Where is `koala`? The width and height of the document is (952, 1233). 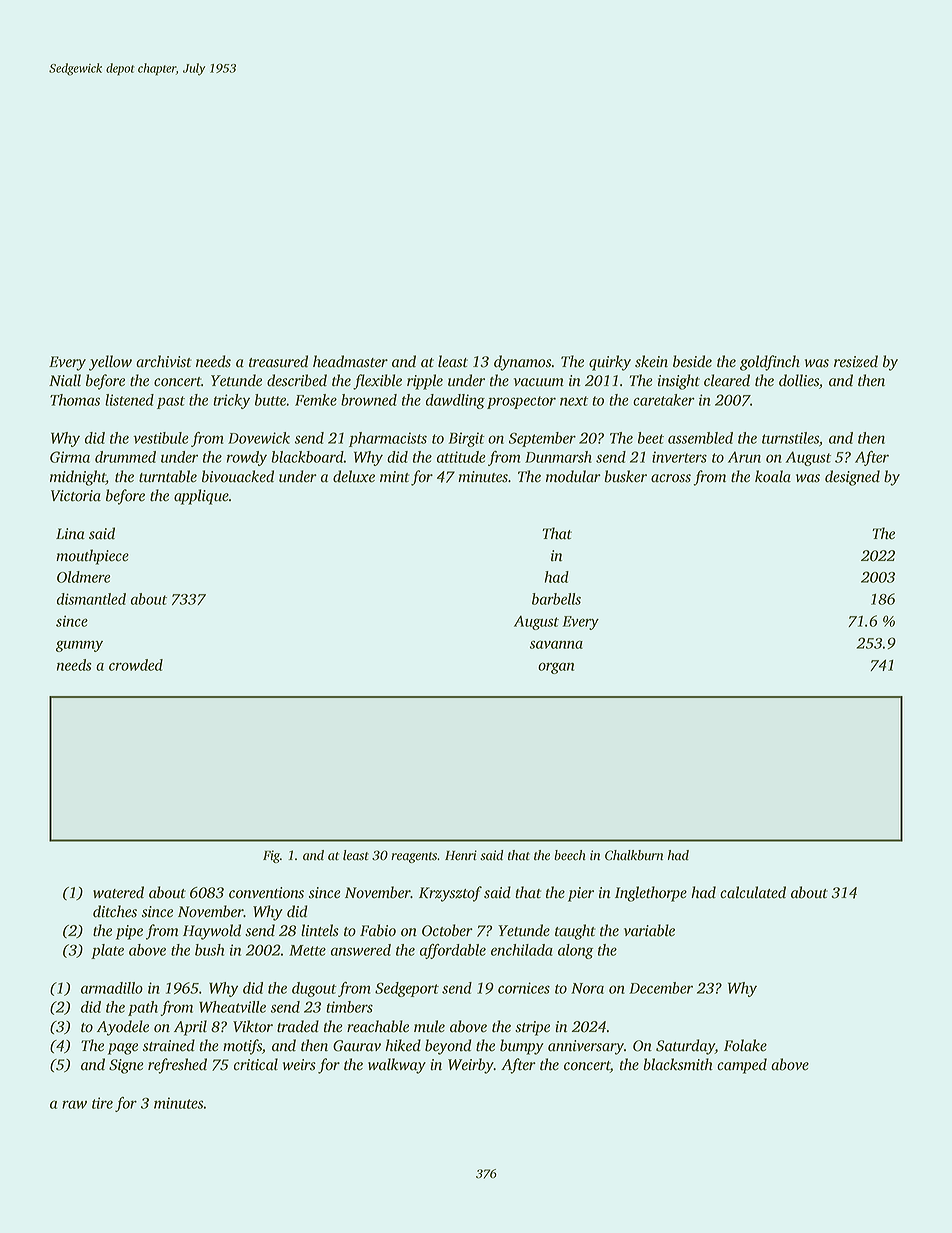 koala is located at coordinates (773, 476).
